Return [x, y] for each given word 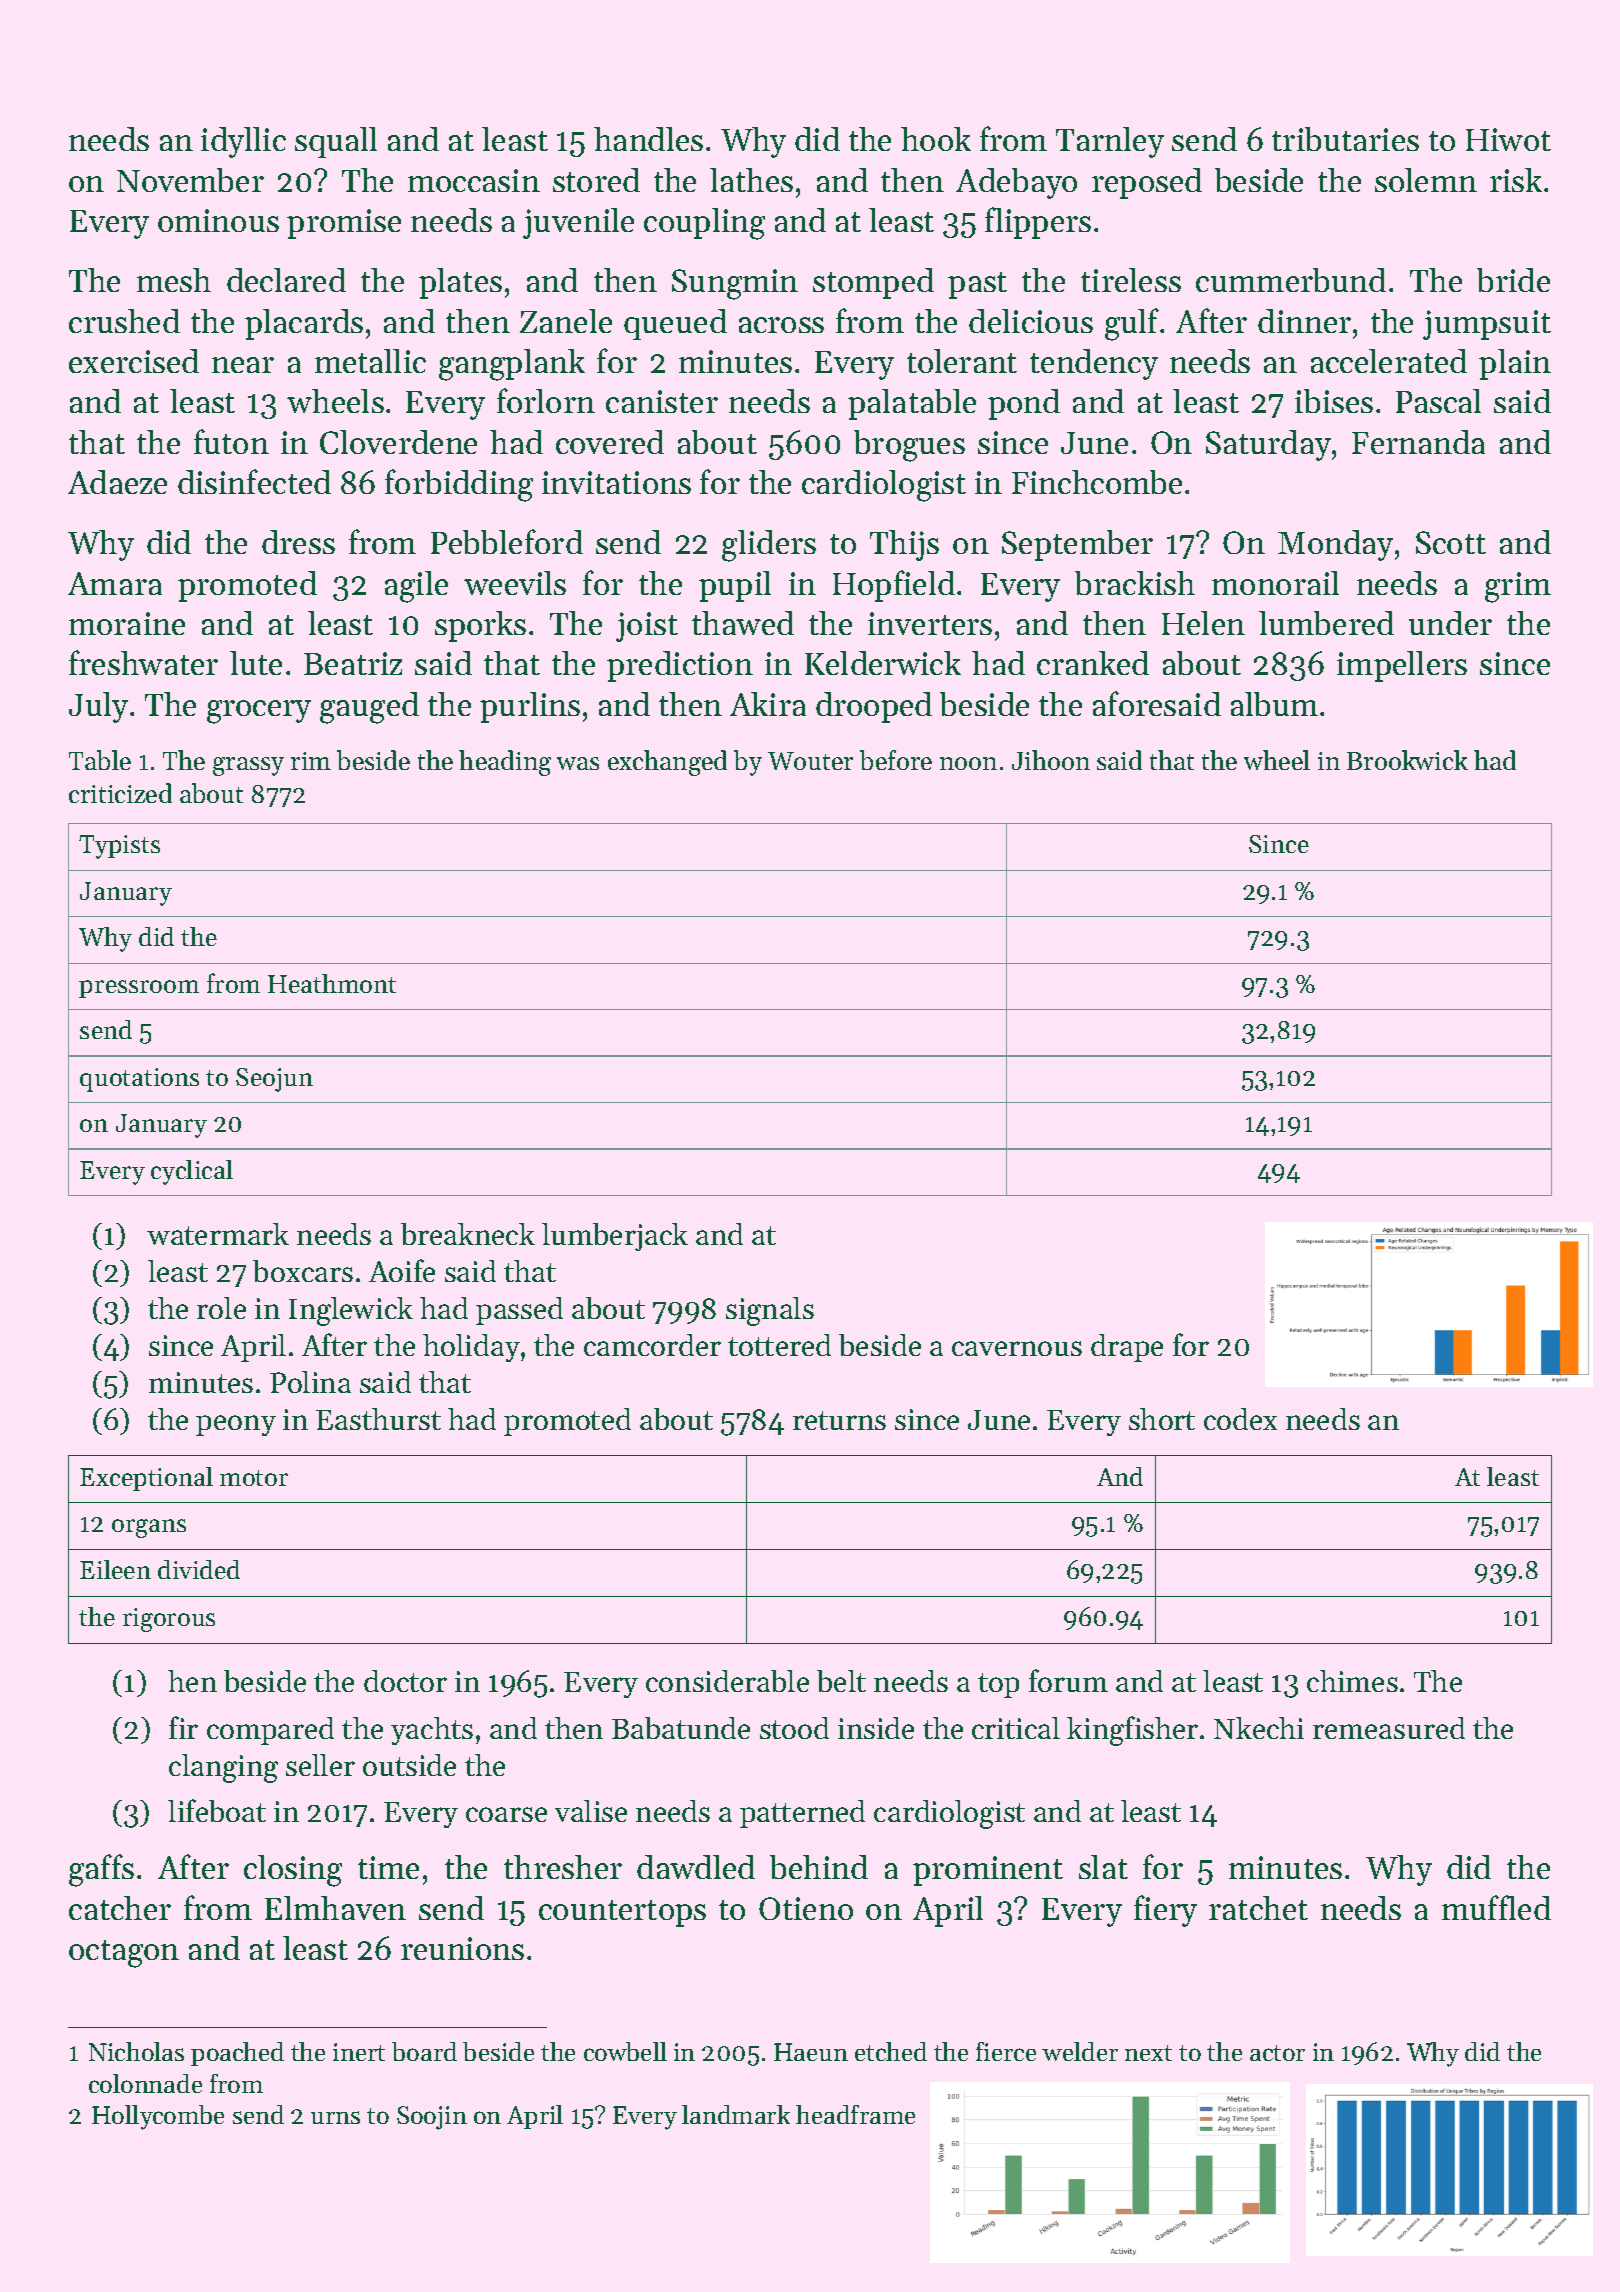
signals [770, 1311]
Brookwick [1407, 760]
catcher [120, 1908]
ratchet [1258, 1908]
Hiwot [1508, 139]
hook [936, 139]
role [221, 1308]
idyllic [243, 142]
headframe [855, 2114]
